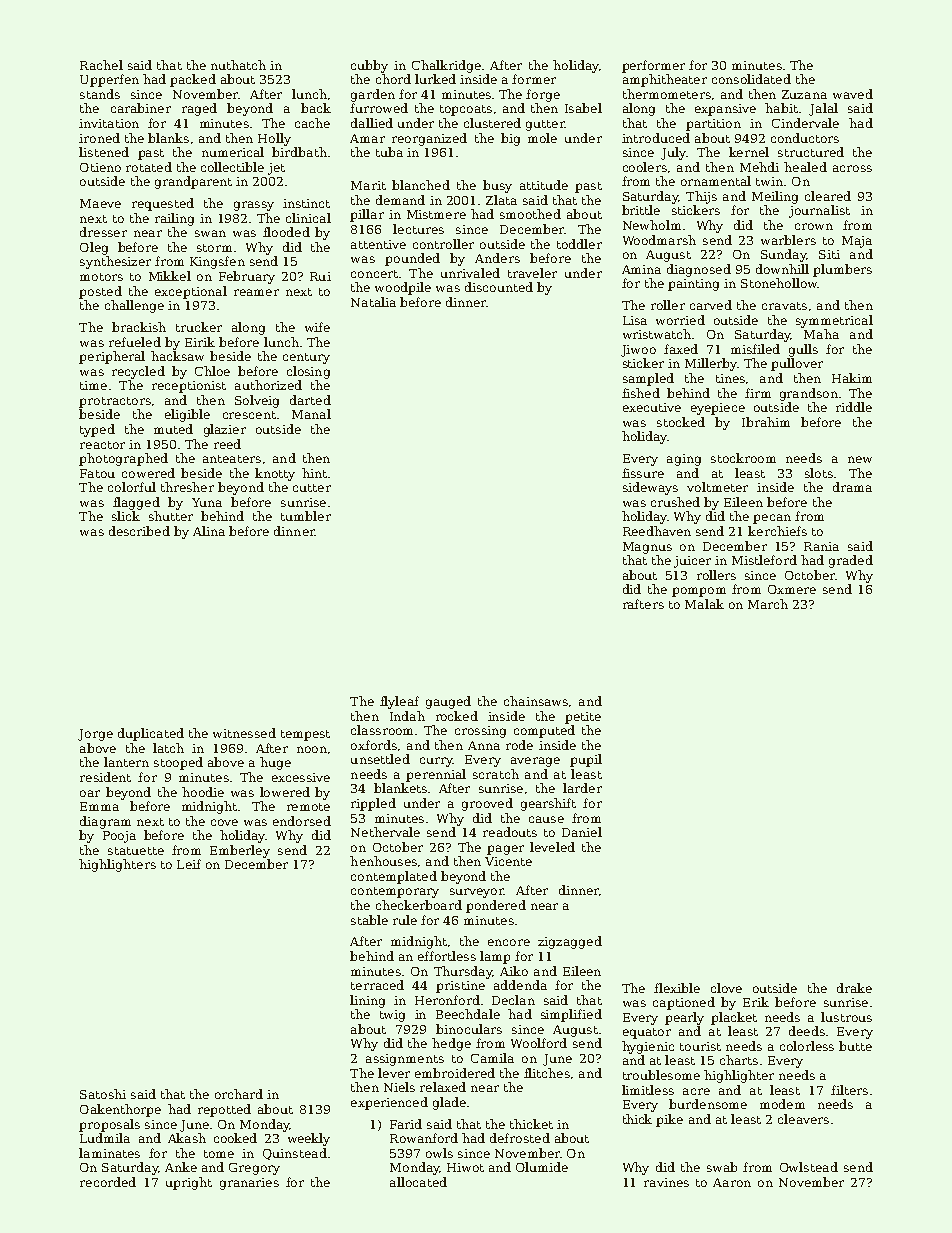 The image size is (952, 1233). What do you see at coordinates (249, 1184) in the document?
I see `granaries` at bounding box center [249, 1184].
